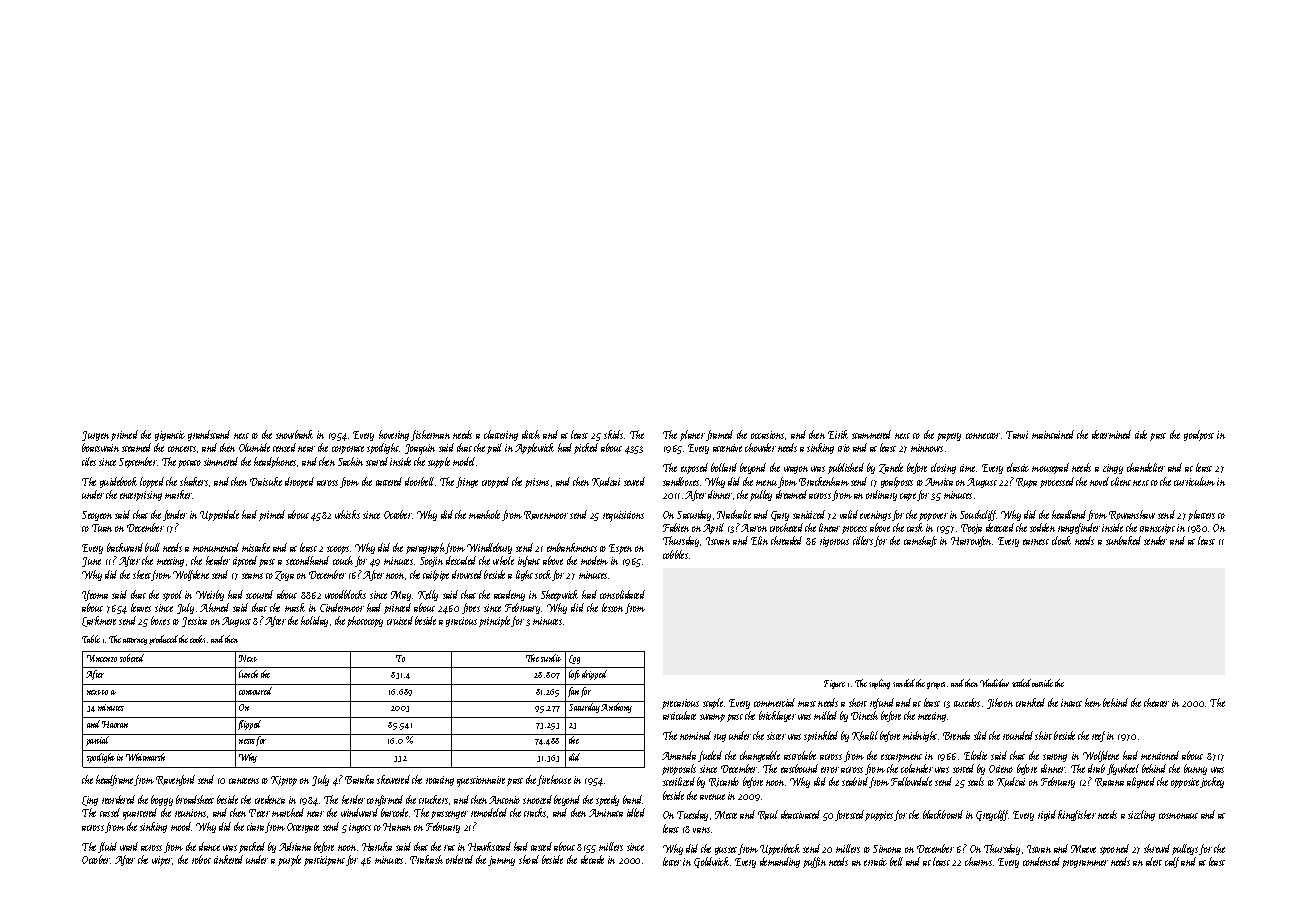  What do you see at coordinates (377, 846) in the page?
I see `Haruka` at bounding box center [377, 846].
